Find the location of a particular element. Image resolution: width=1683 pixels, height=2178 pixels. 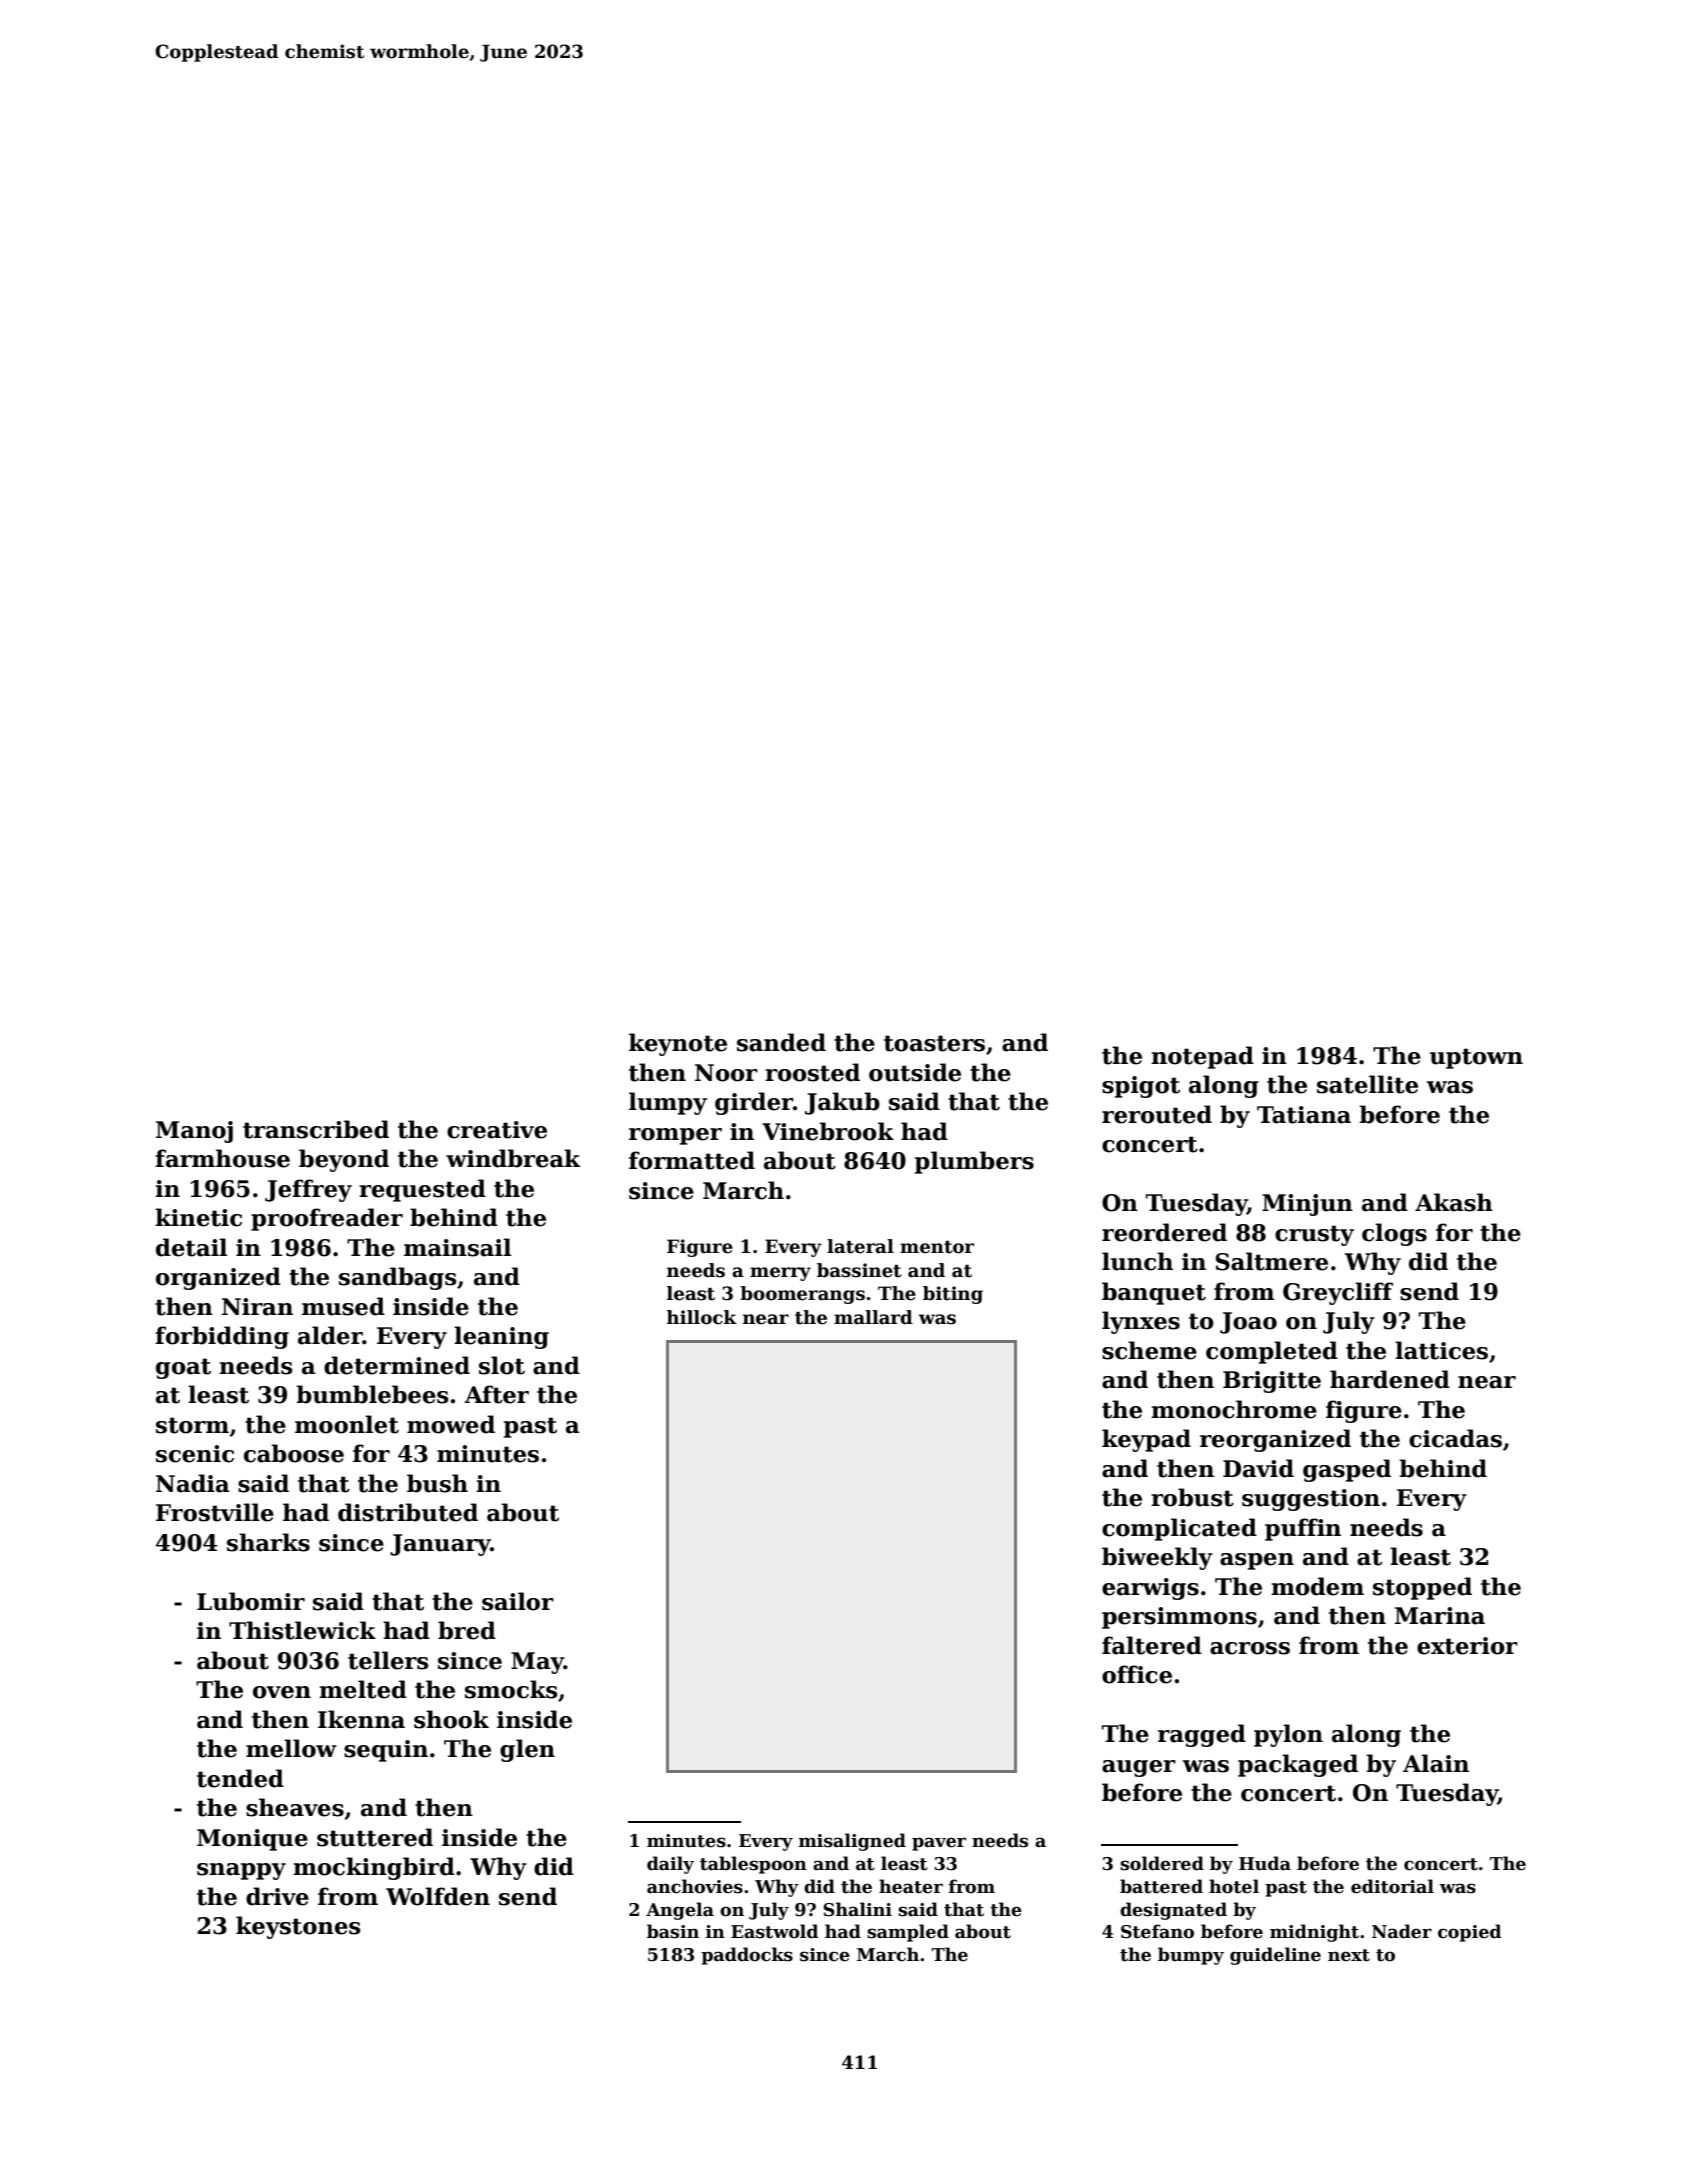

keynote is located at coordinates (678, 1044).
